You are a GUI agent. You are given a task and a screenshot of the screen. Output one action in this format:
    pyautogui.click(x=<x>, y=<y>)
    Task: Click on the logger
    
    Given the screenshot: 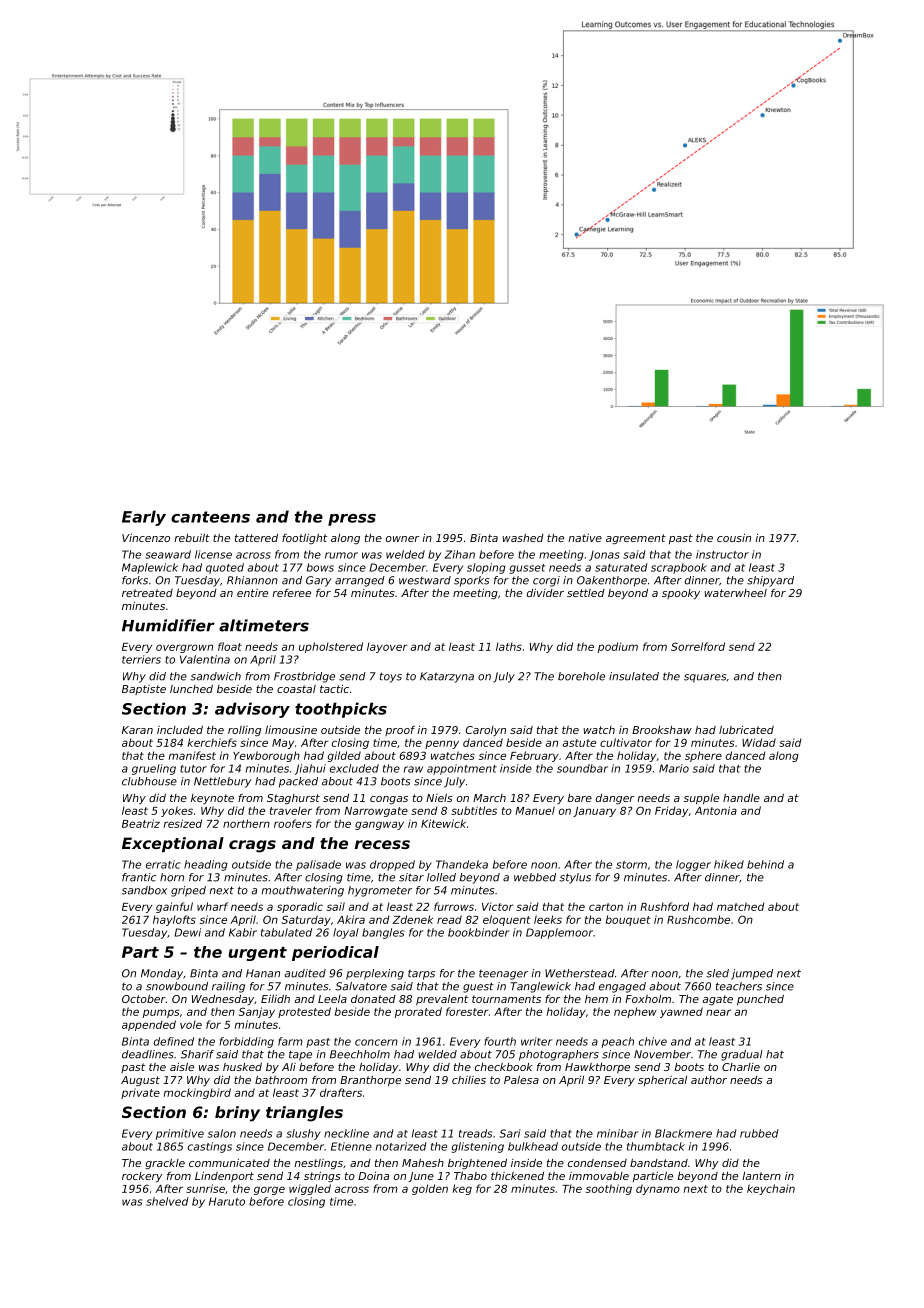 What is the action you would take?
    pyautogui.click(x=693, y=865)
